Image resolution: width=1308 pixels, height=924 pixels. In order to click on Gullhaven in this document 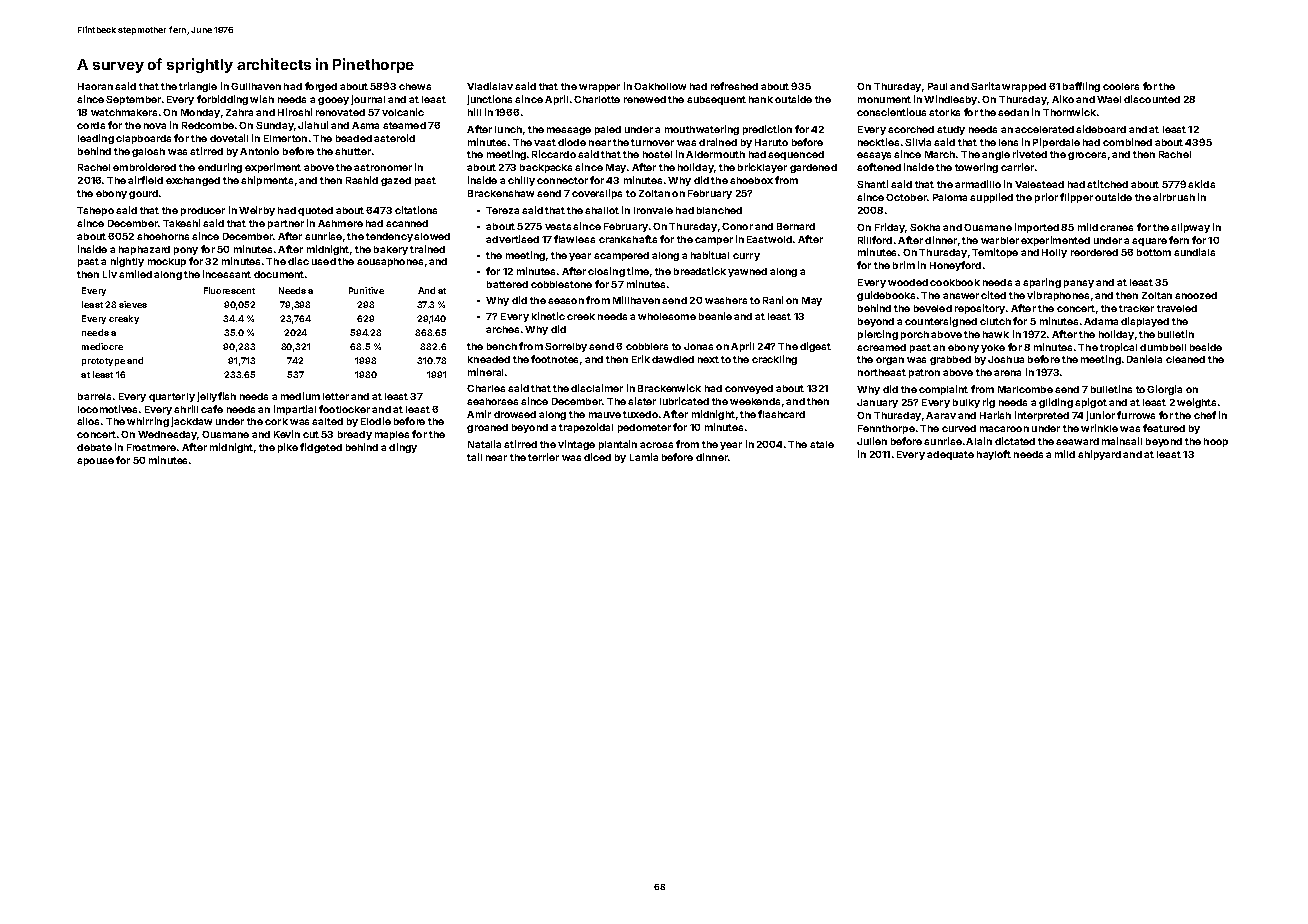, I will do `click(256, 86)`.
